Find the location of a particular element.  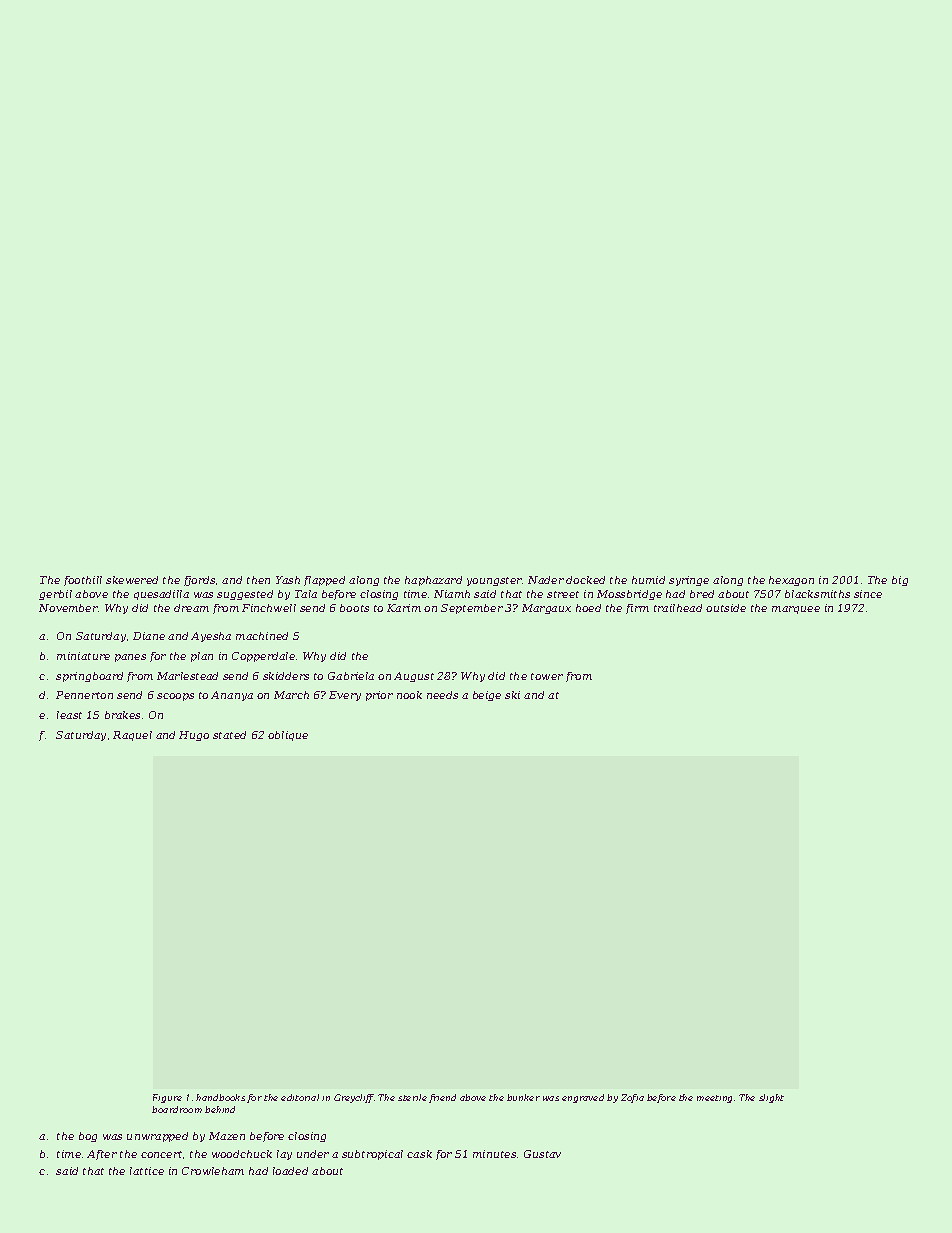

skewered is located at coordinates (132, 580).
